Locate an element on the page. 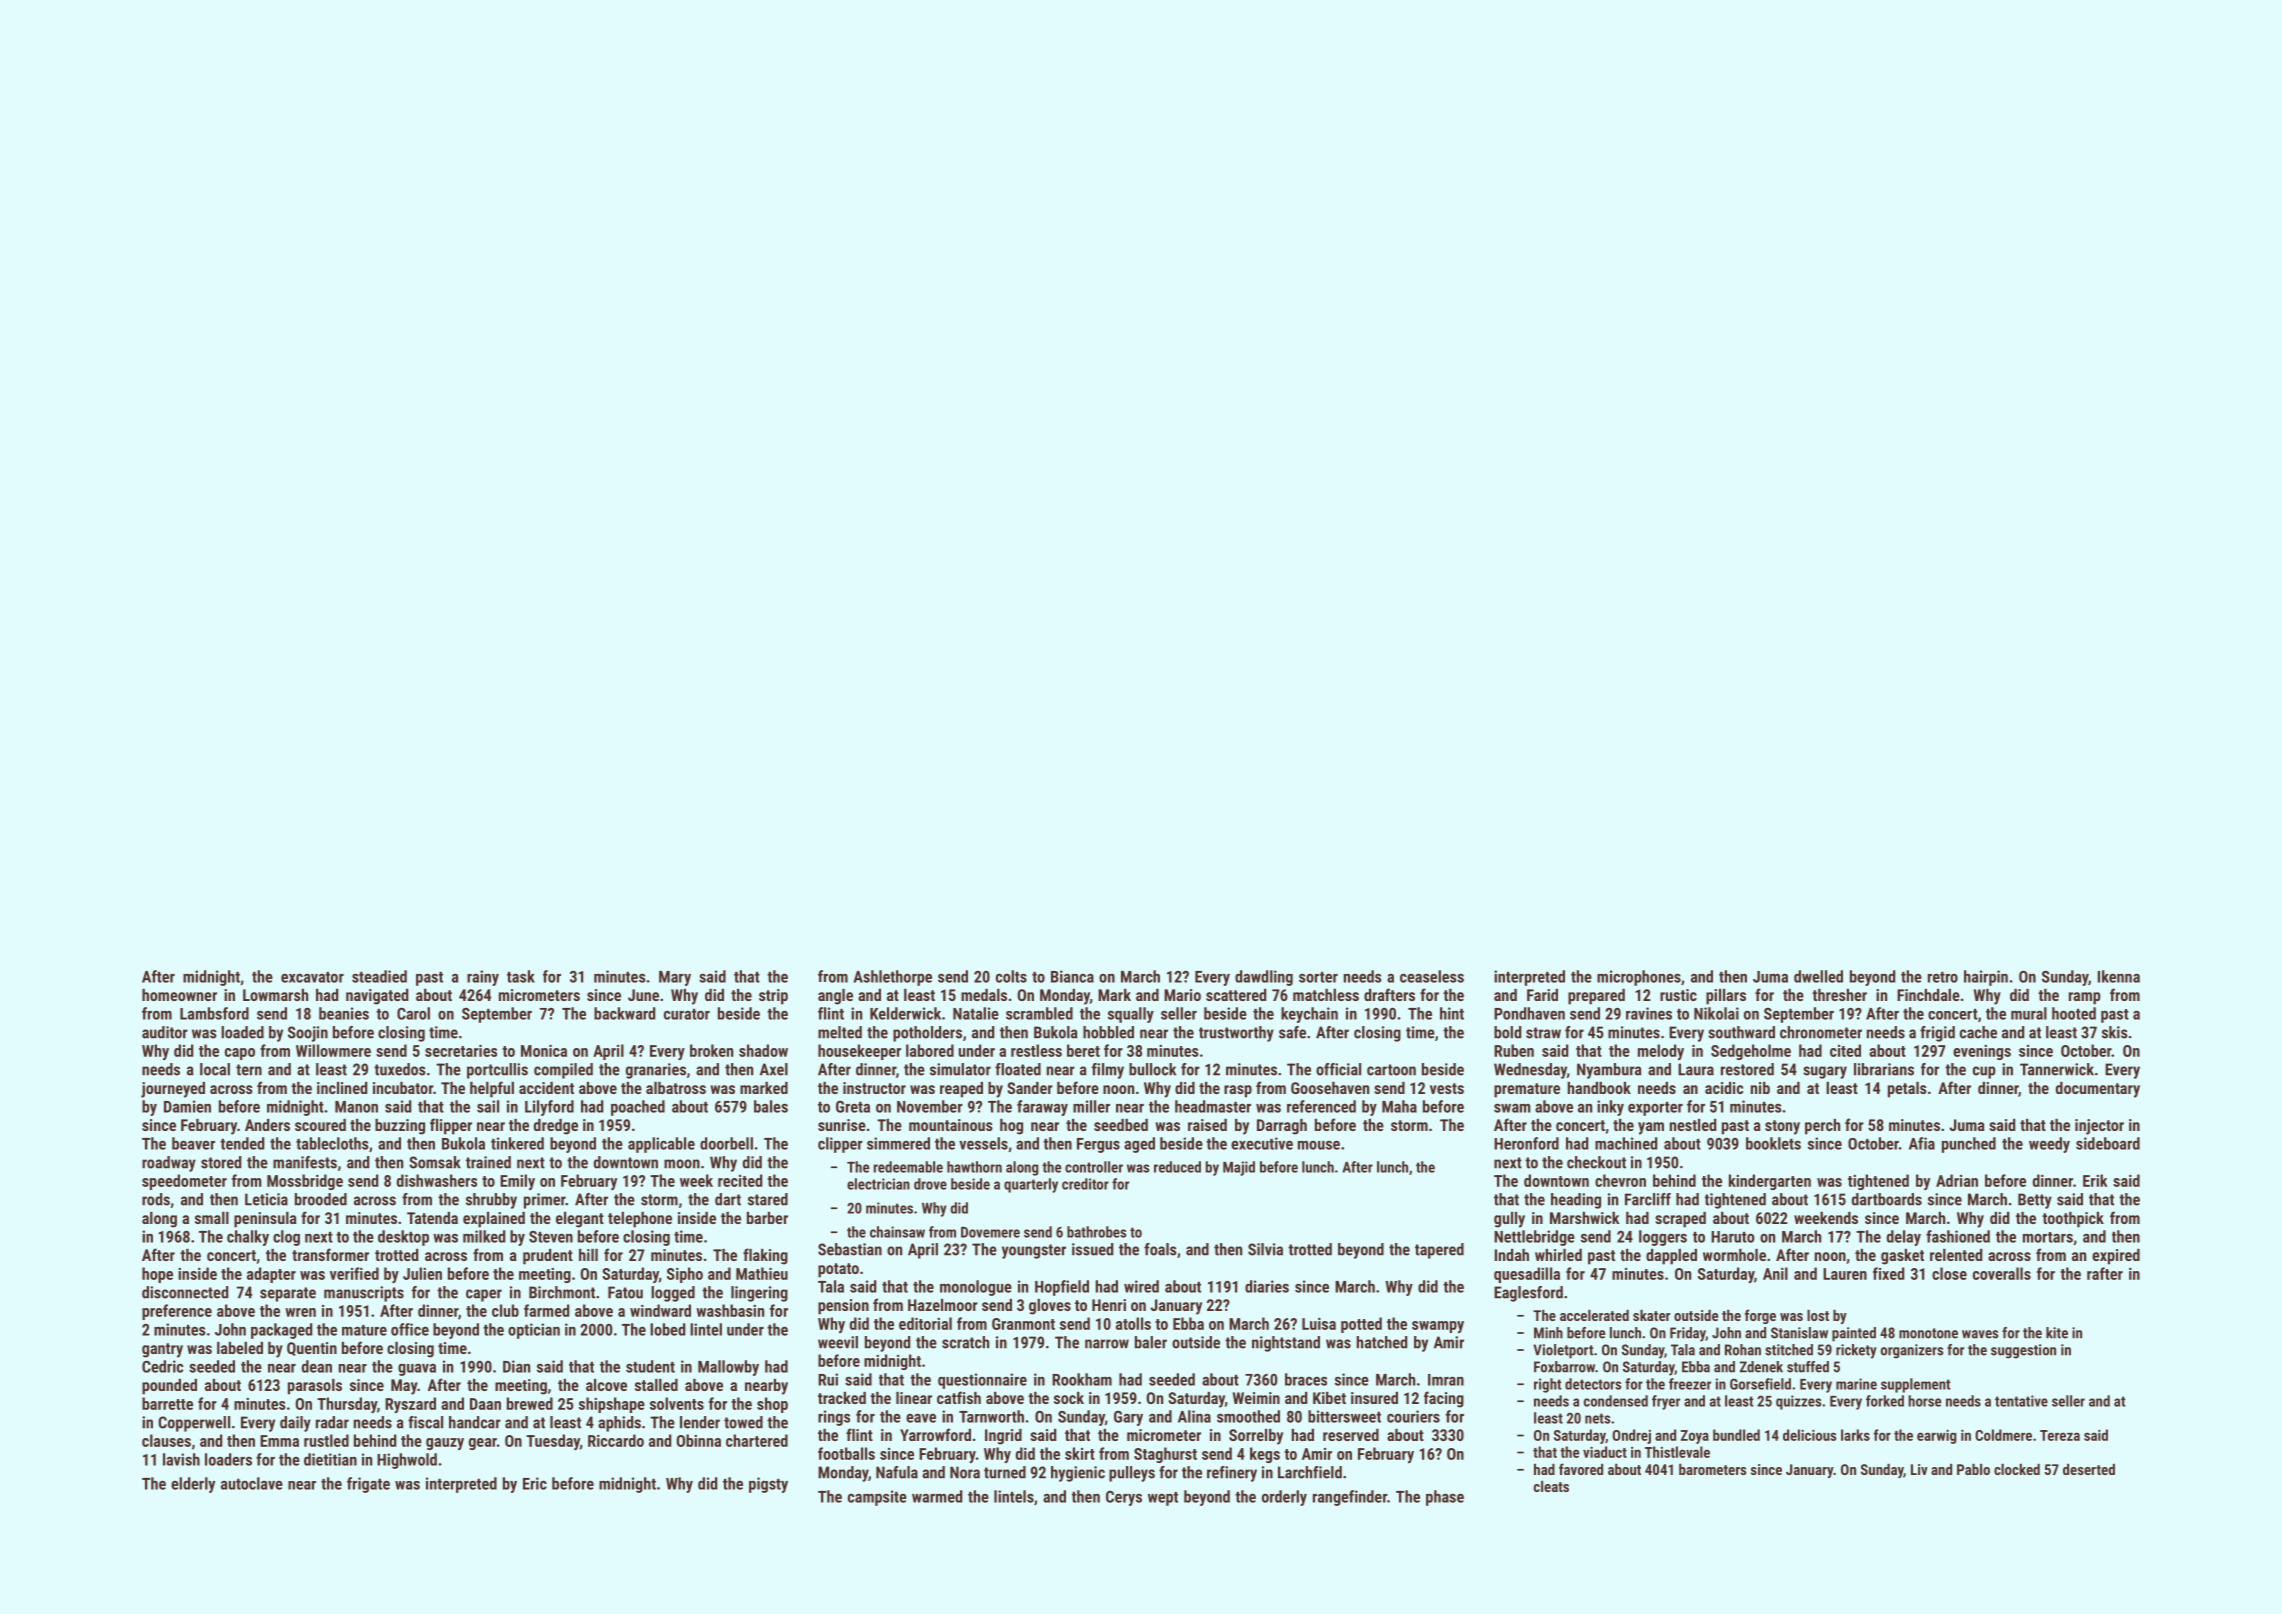 This page has height=1614, width=2282. rickety is located at coordinates (1856, 1351).
